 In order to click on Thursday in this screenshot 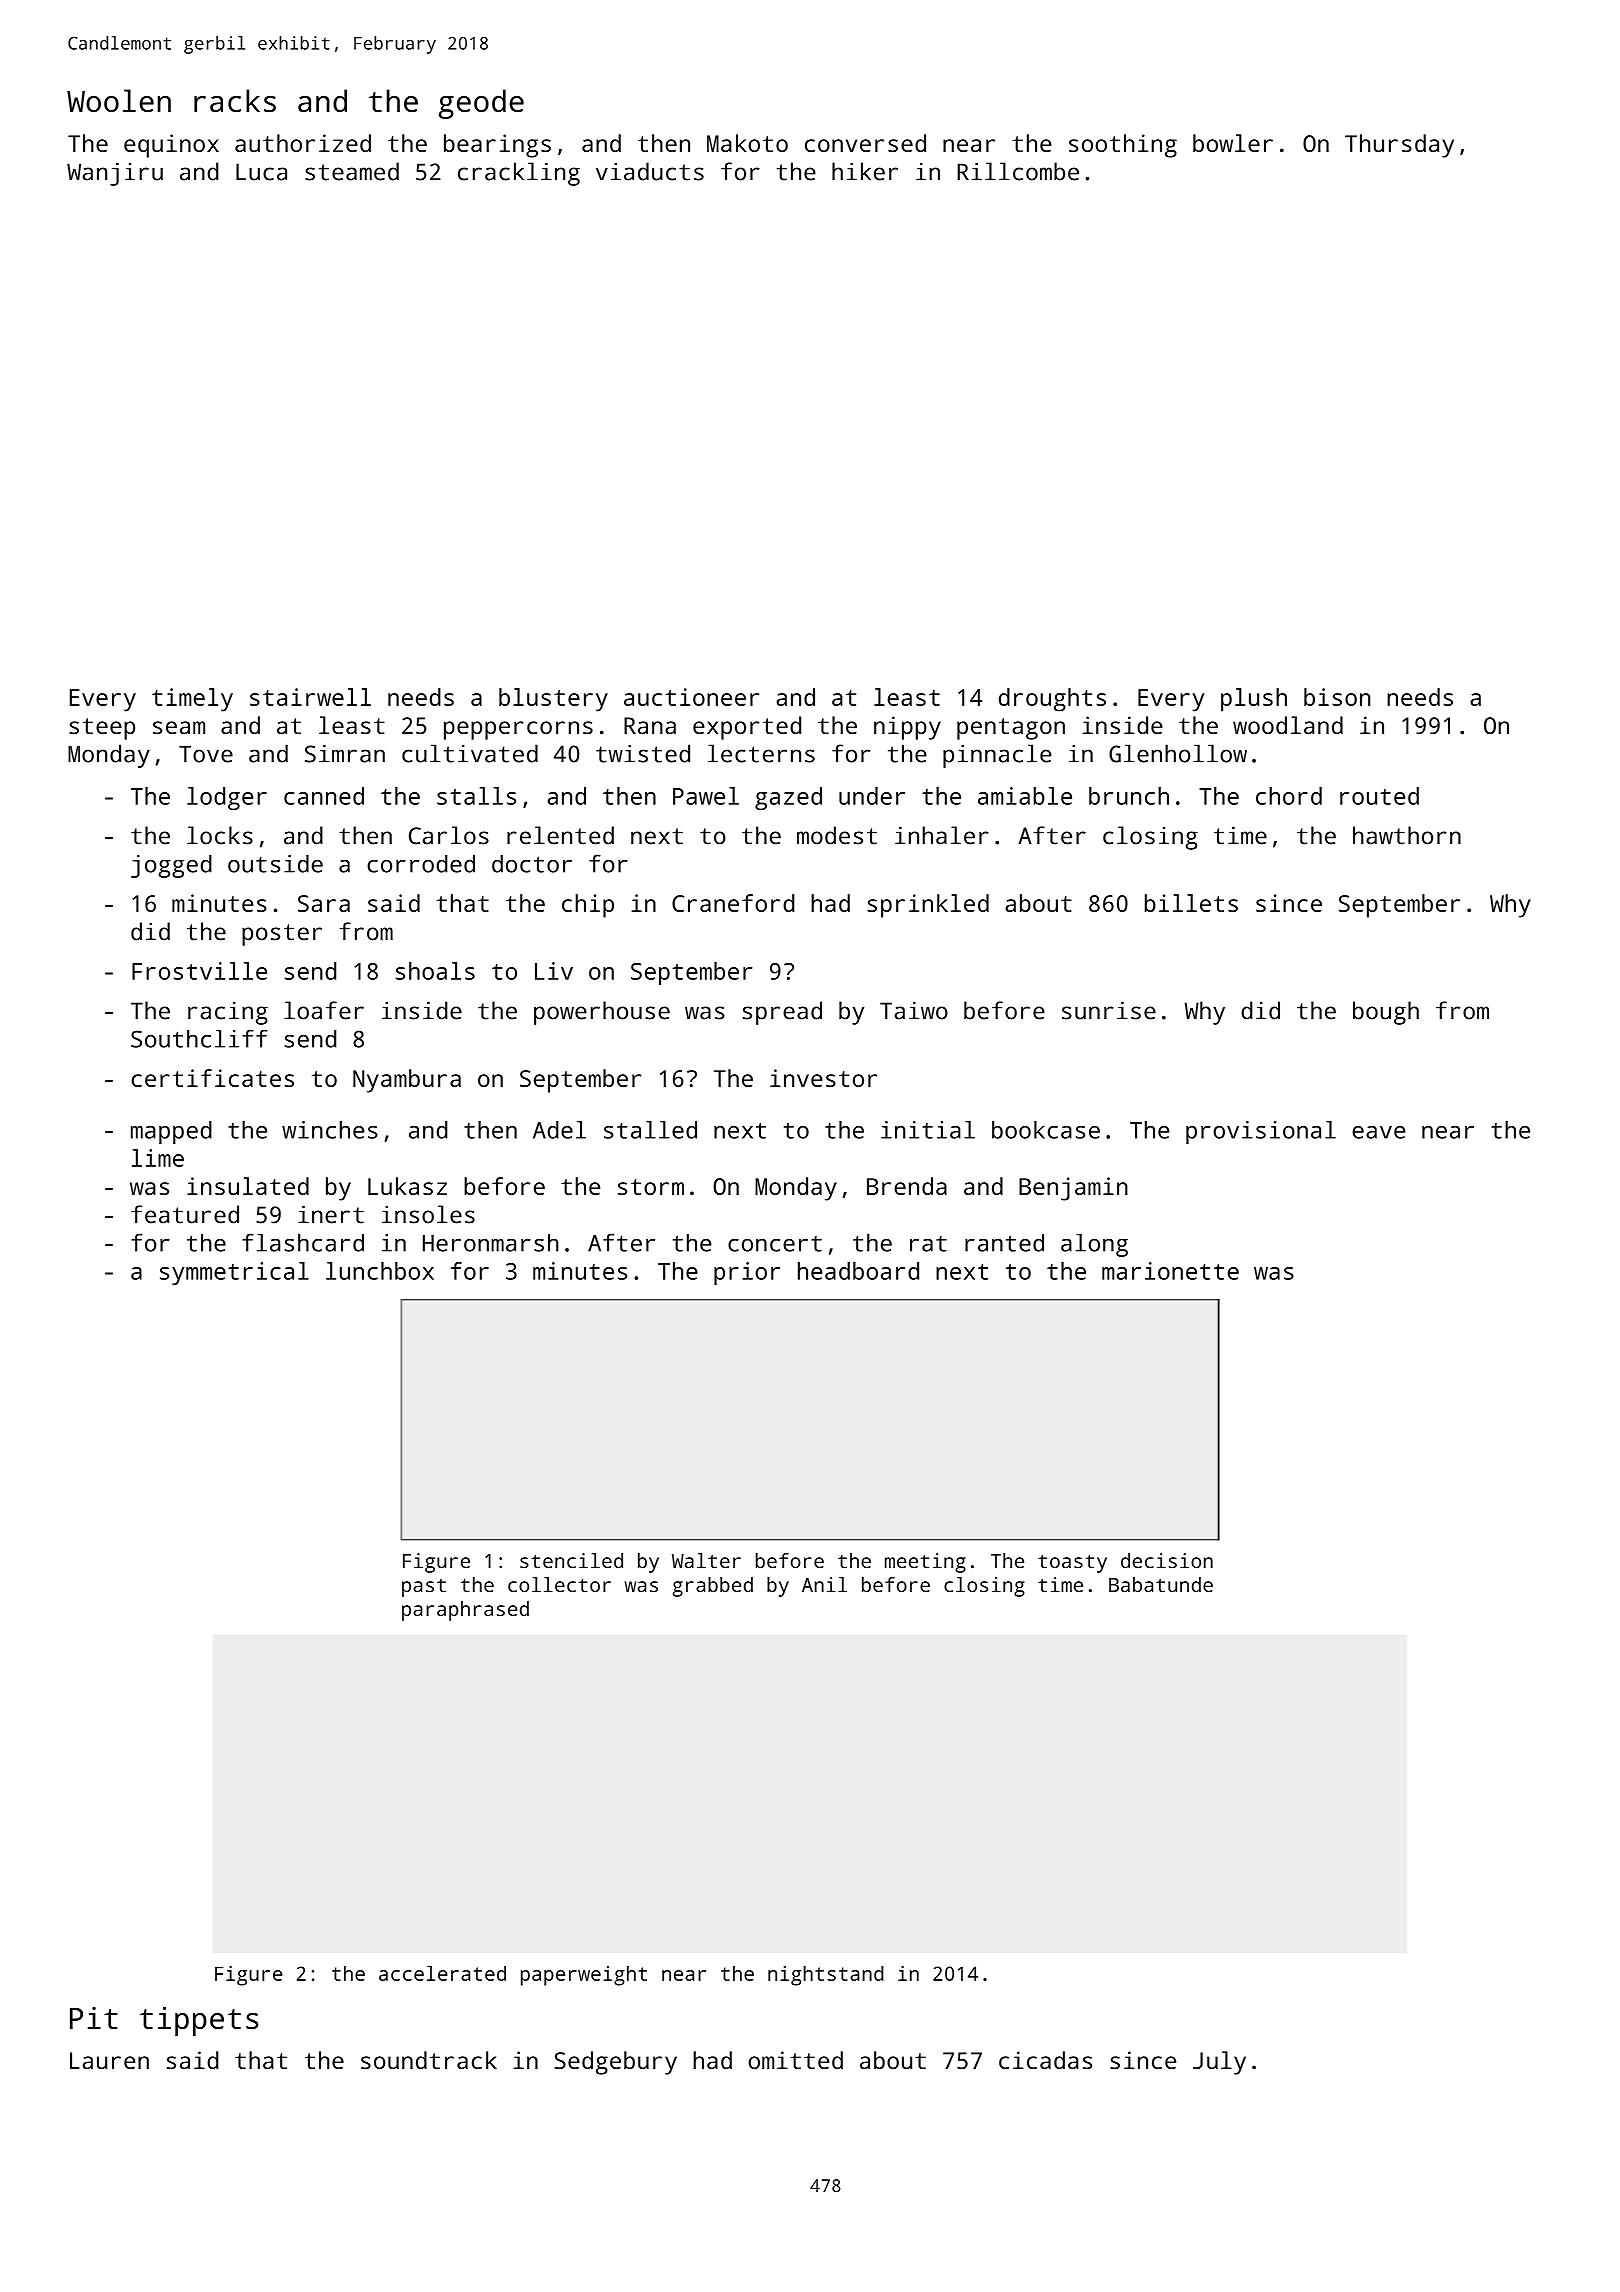, I will do `click(1399, 146)`.
